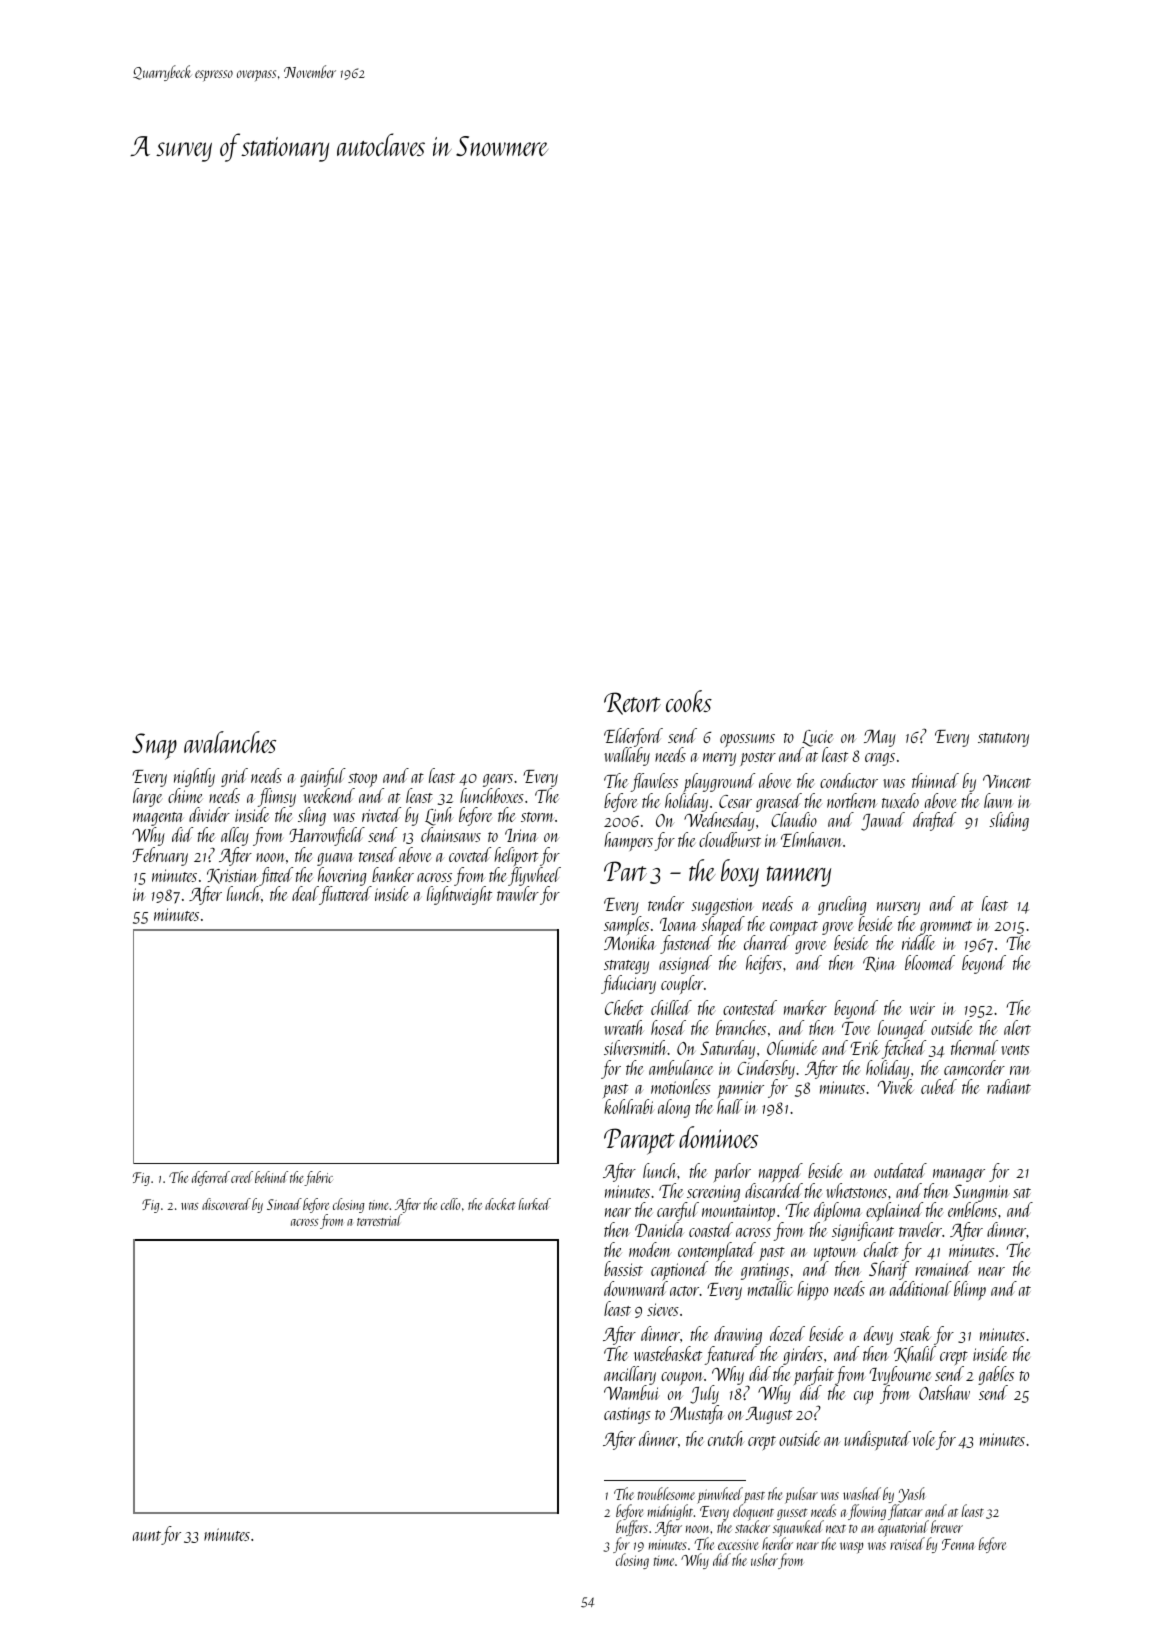 The image size is (1163, 1645). I want to click on emblems, so click(972, 1209).
